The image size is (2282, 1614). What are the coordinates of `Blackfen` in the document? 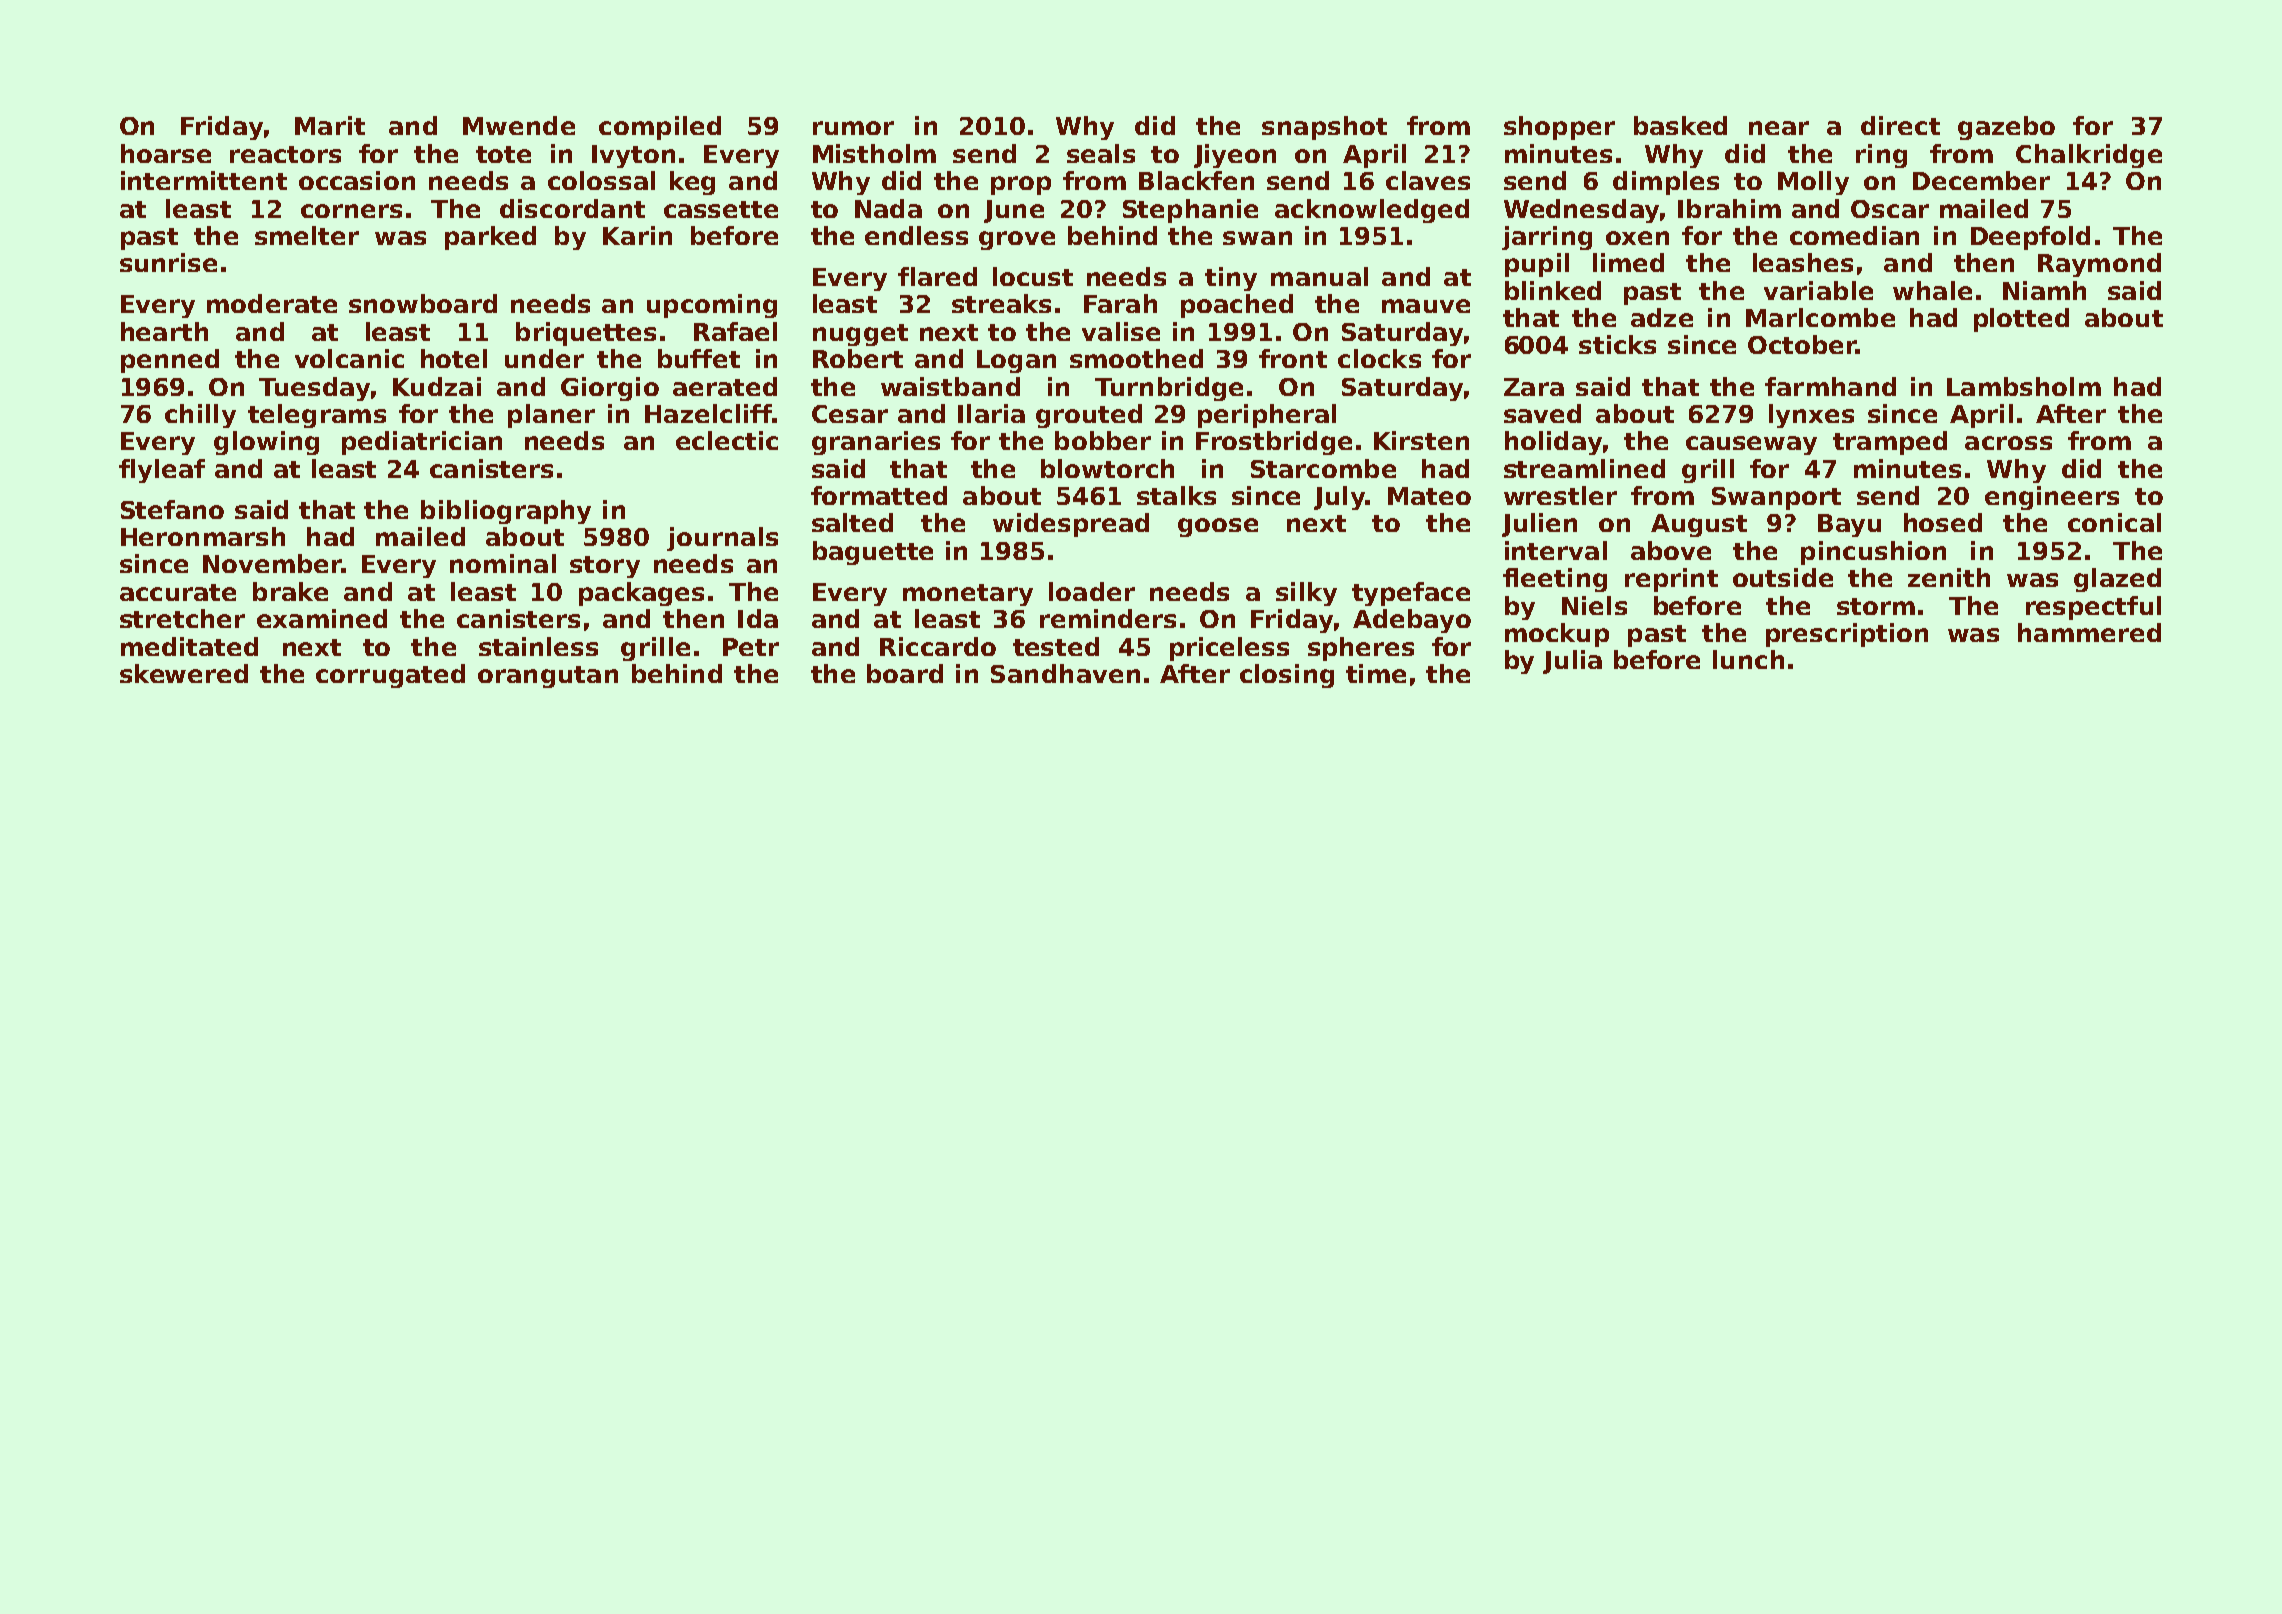 It's located at (1196, 180).
